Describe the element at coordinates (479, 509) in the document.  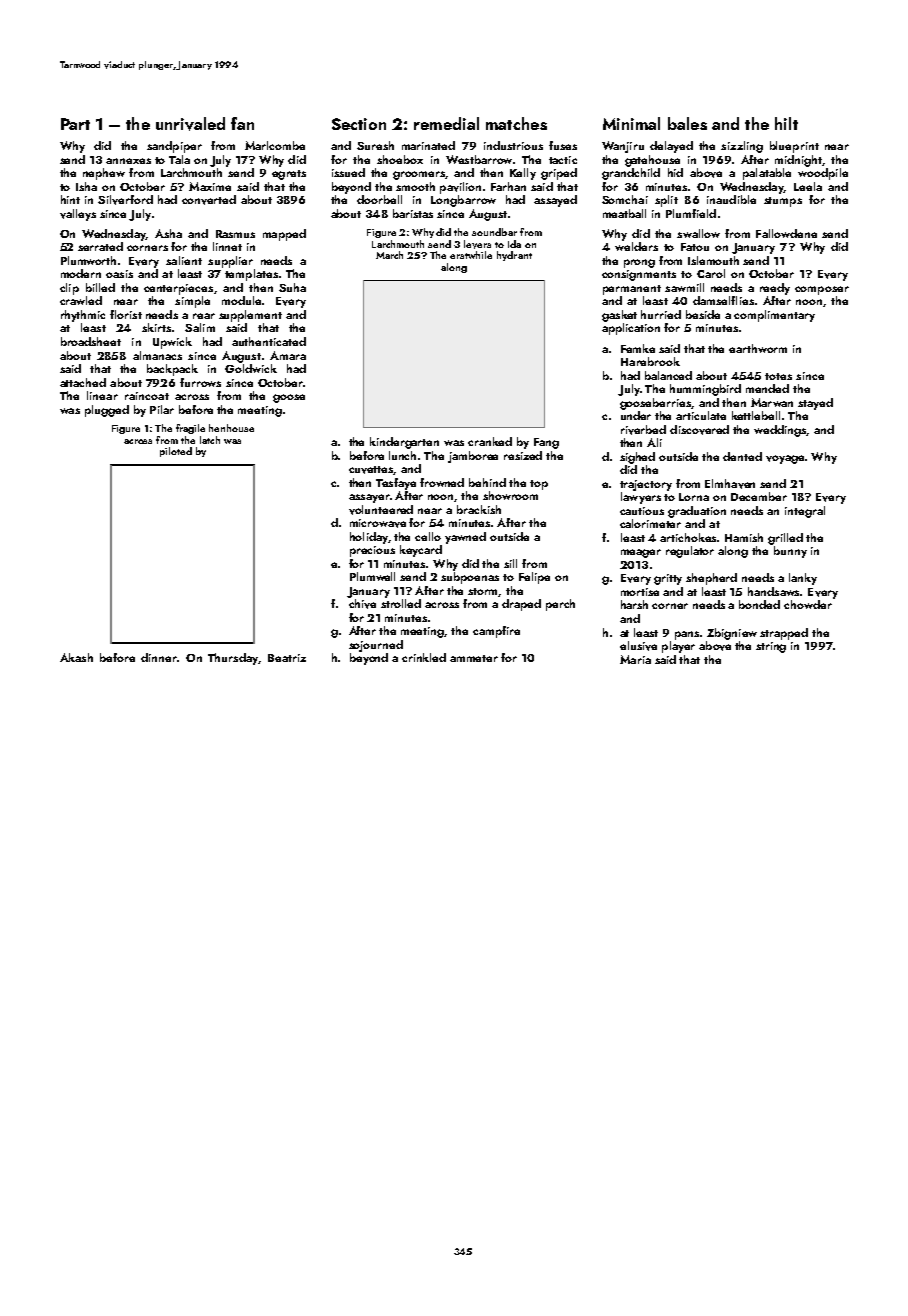
I see `brackish` at that location.
